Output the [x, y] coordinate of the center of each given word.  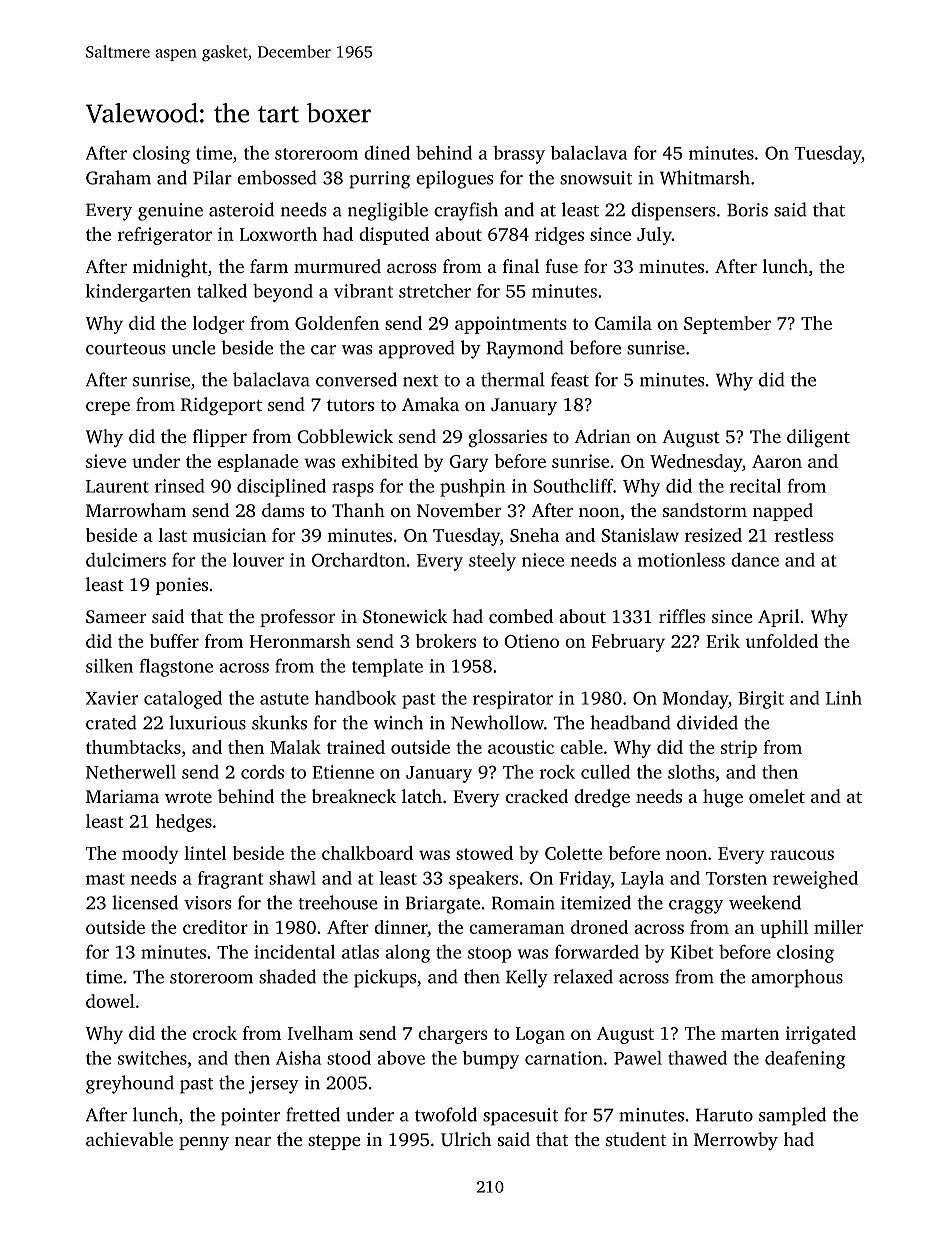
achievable [129, 1139]
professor [297, 618]
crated [111, 722]
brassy [519, 155]
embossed [277, 177]
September [727, 325]
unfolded [781, 641]
